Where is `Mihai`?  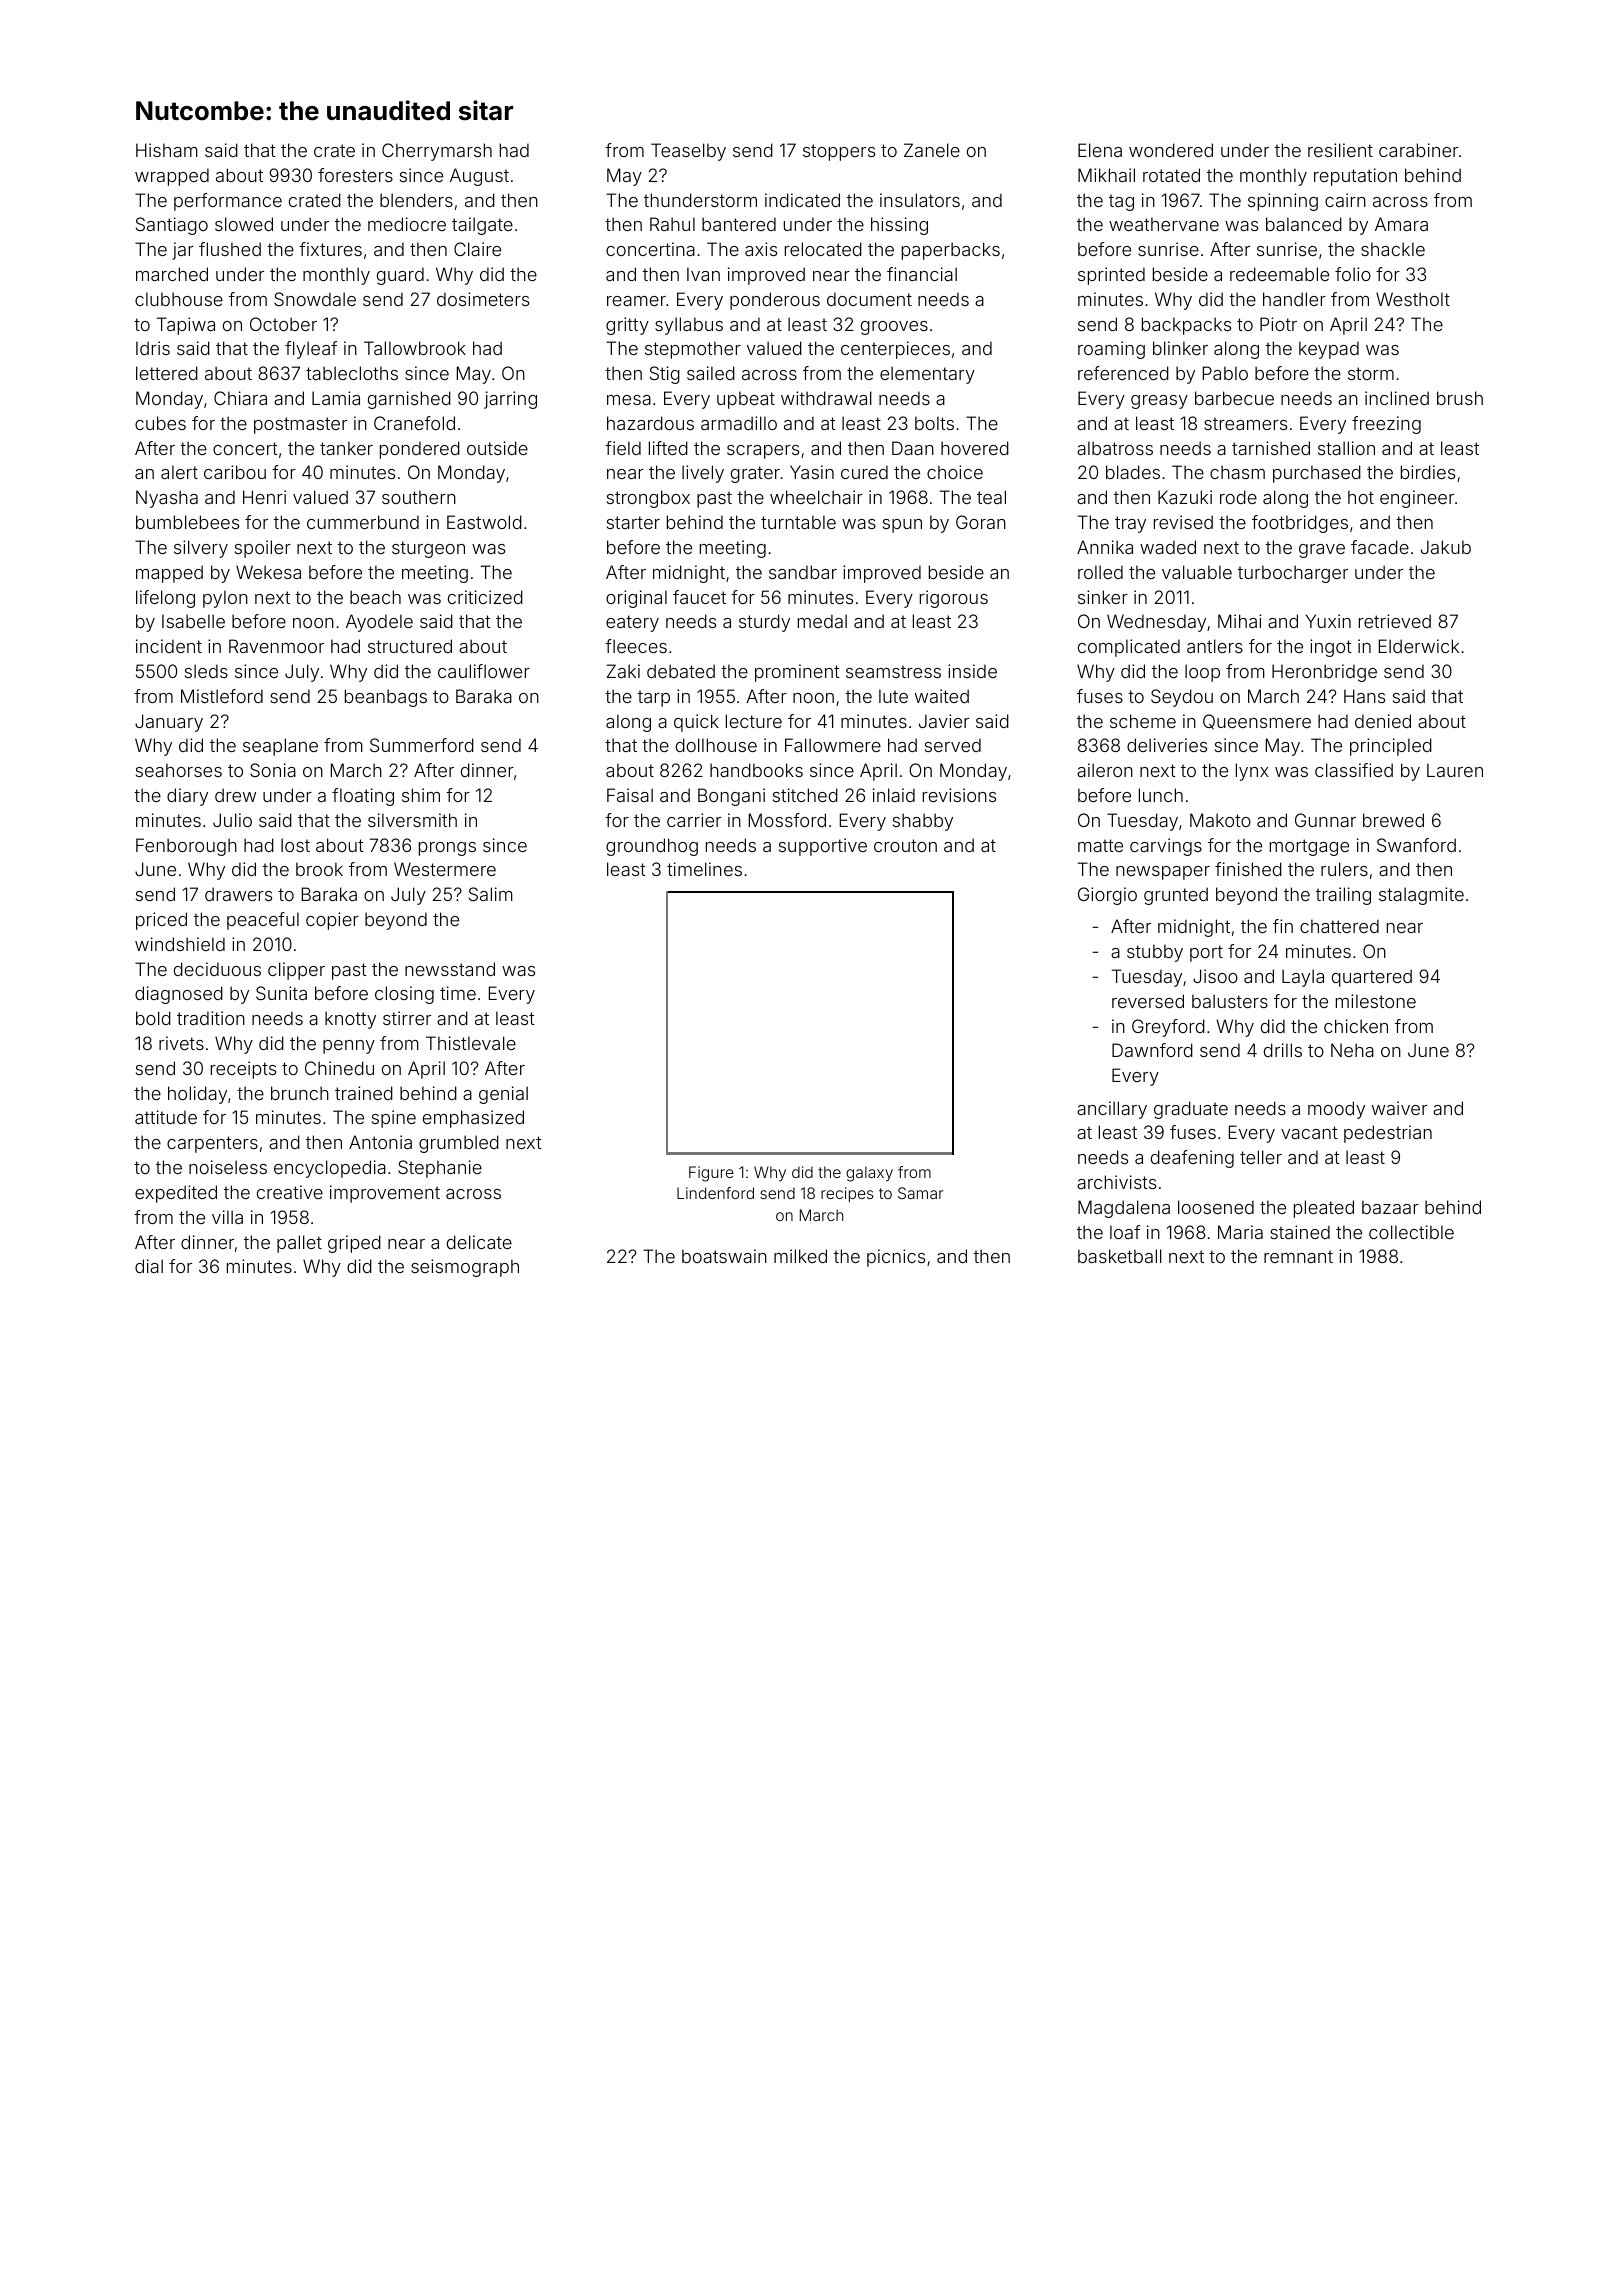
Mihai is located at coordinates (1239, 621).
